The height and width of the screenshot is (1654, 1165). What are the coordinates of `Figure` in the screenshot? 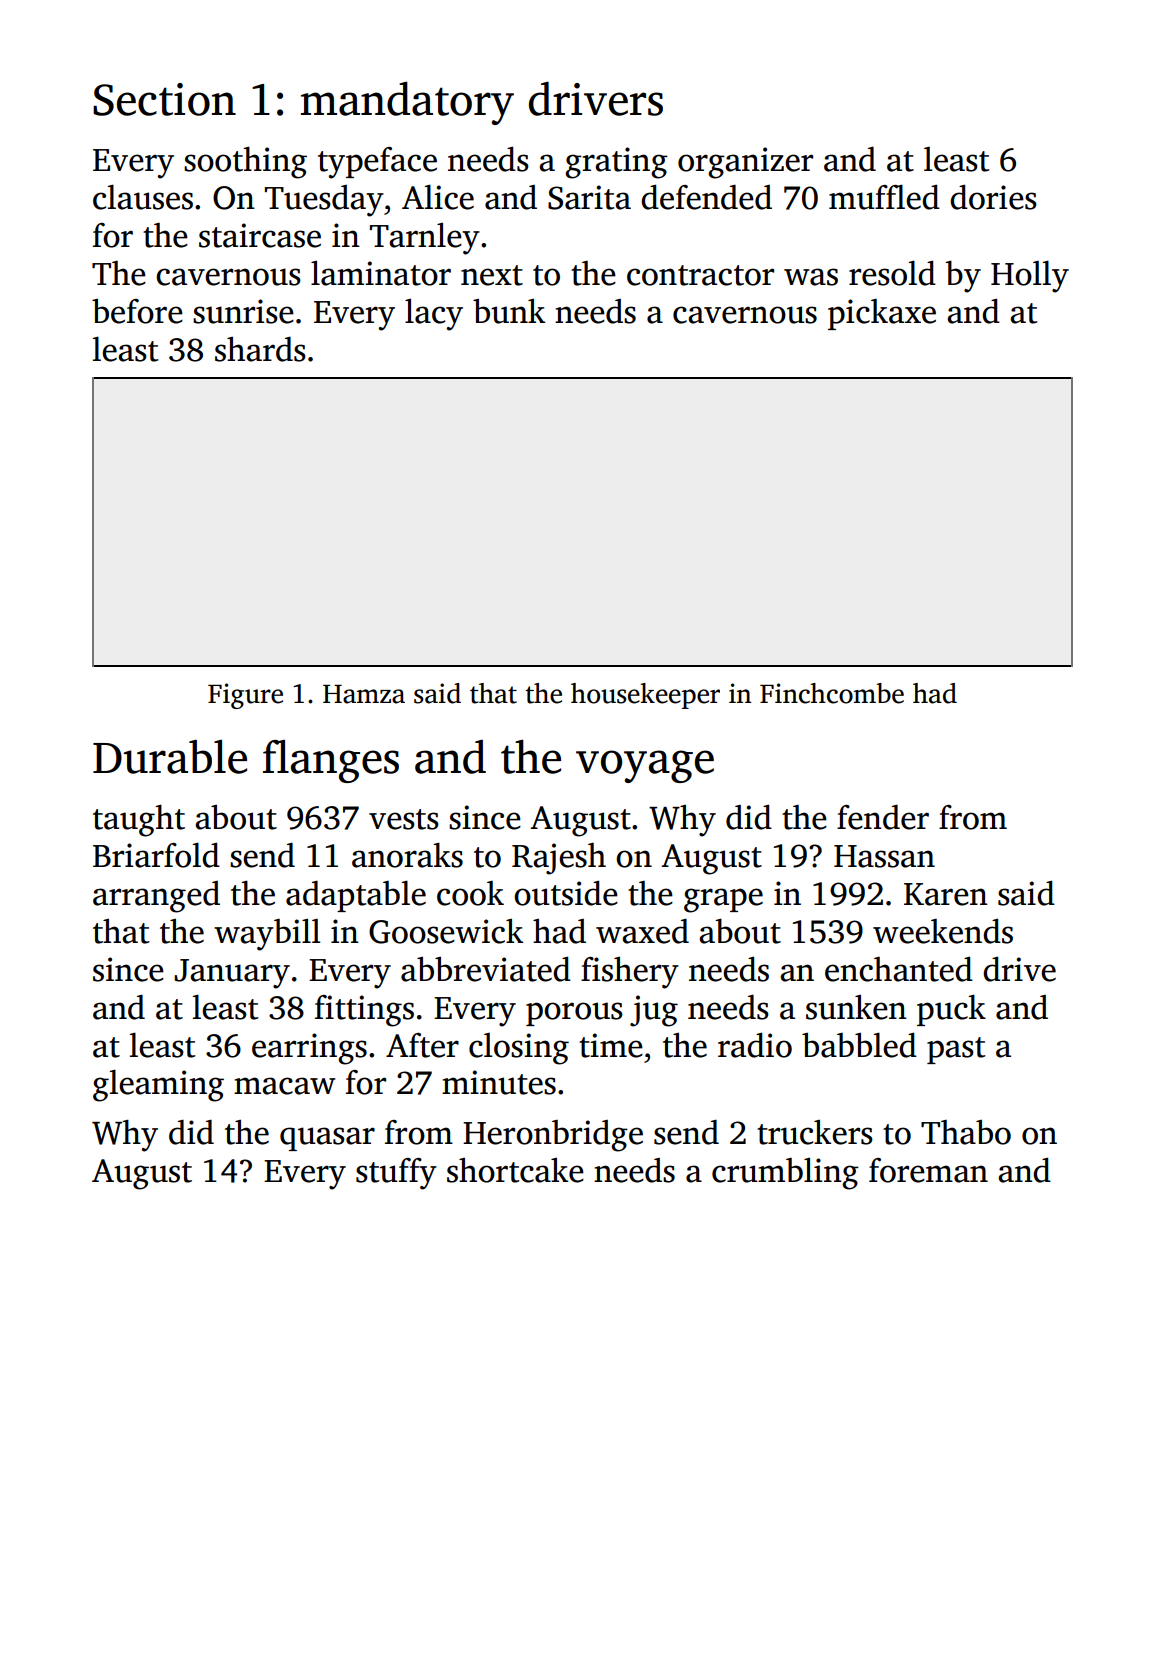 It's located at (245, 696).
